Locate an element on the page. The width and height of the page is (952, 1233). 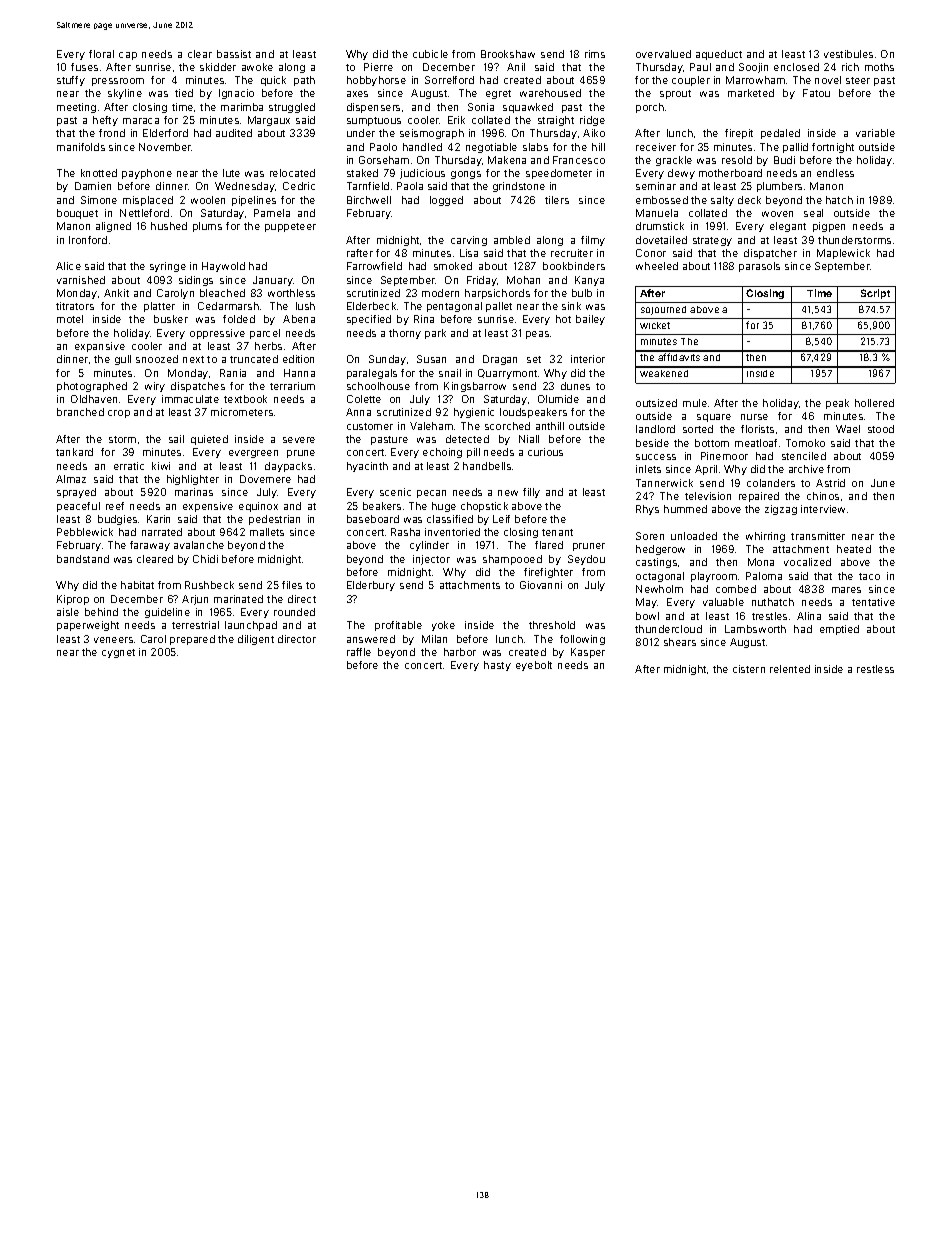
heated is located at coordinates (854, 549).
